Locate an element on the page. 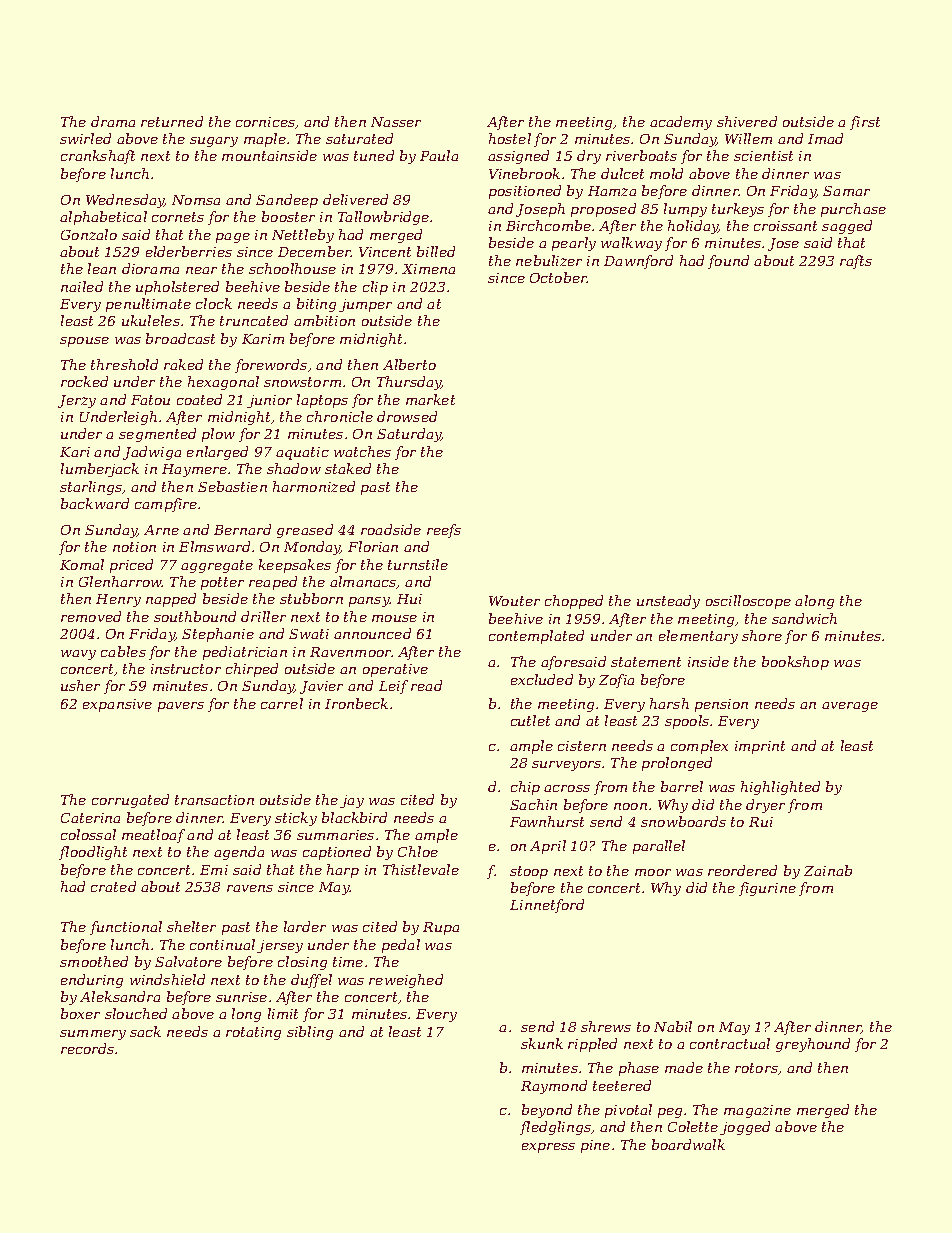  records is located at coordinates (87, 1048).
